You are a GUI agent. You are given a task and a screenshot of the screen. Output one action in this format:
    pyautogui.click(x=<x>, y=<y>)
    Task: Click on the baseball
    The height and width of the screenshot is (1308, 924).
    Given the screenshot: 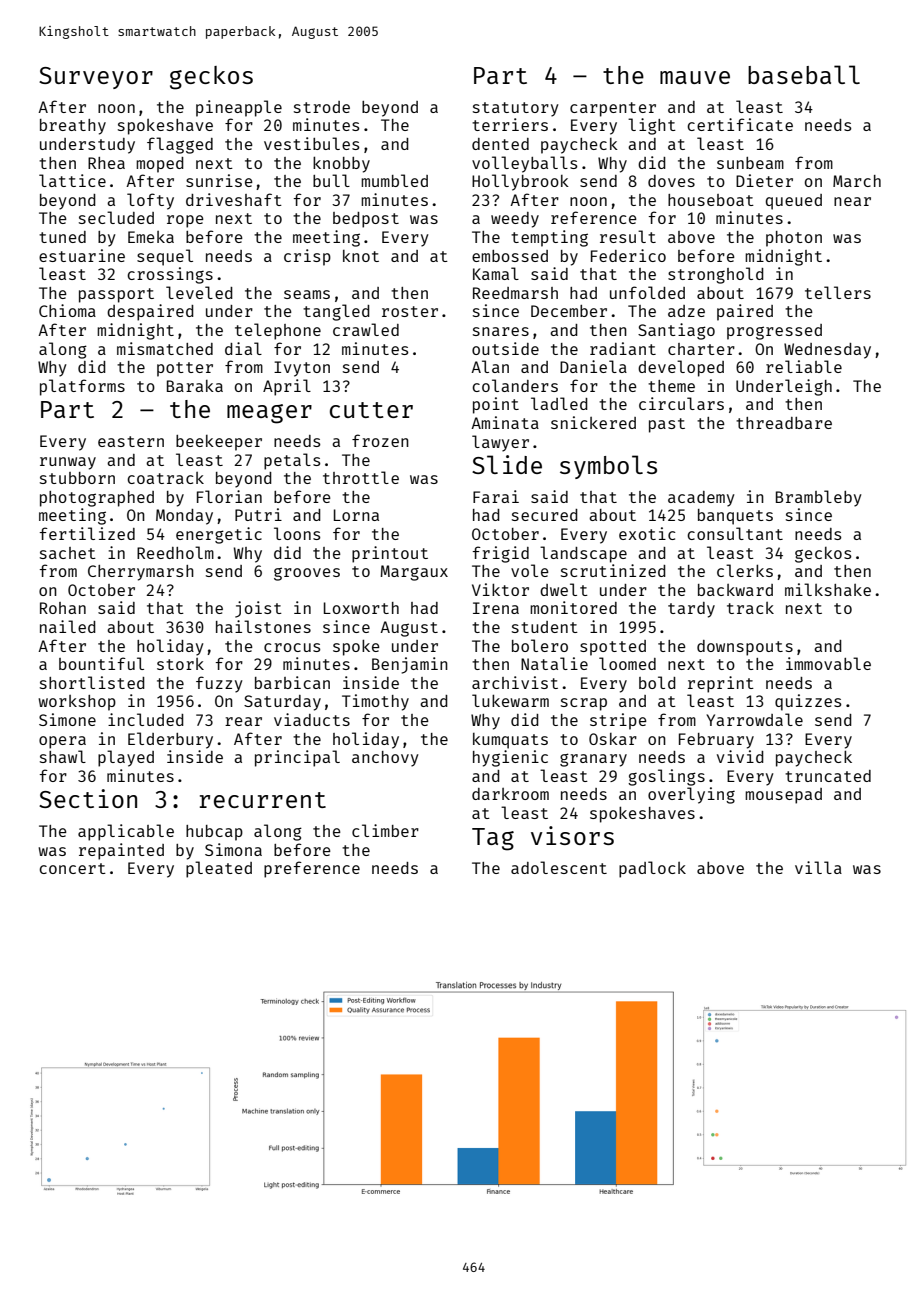 What is the action you would take?
    pyautogui.click(x=804, y=74)
